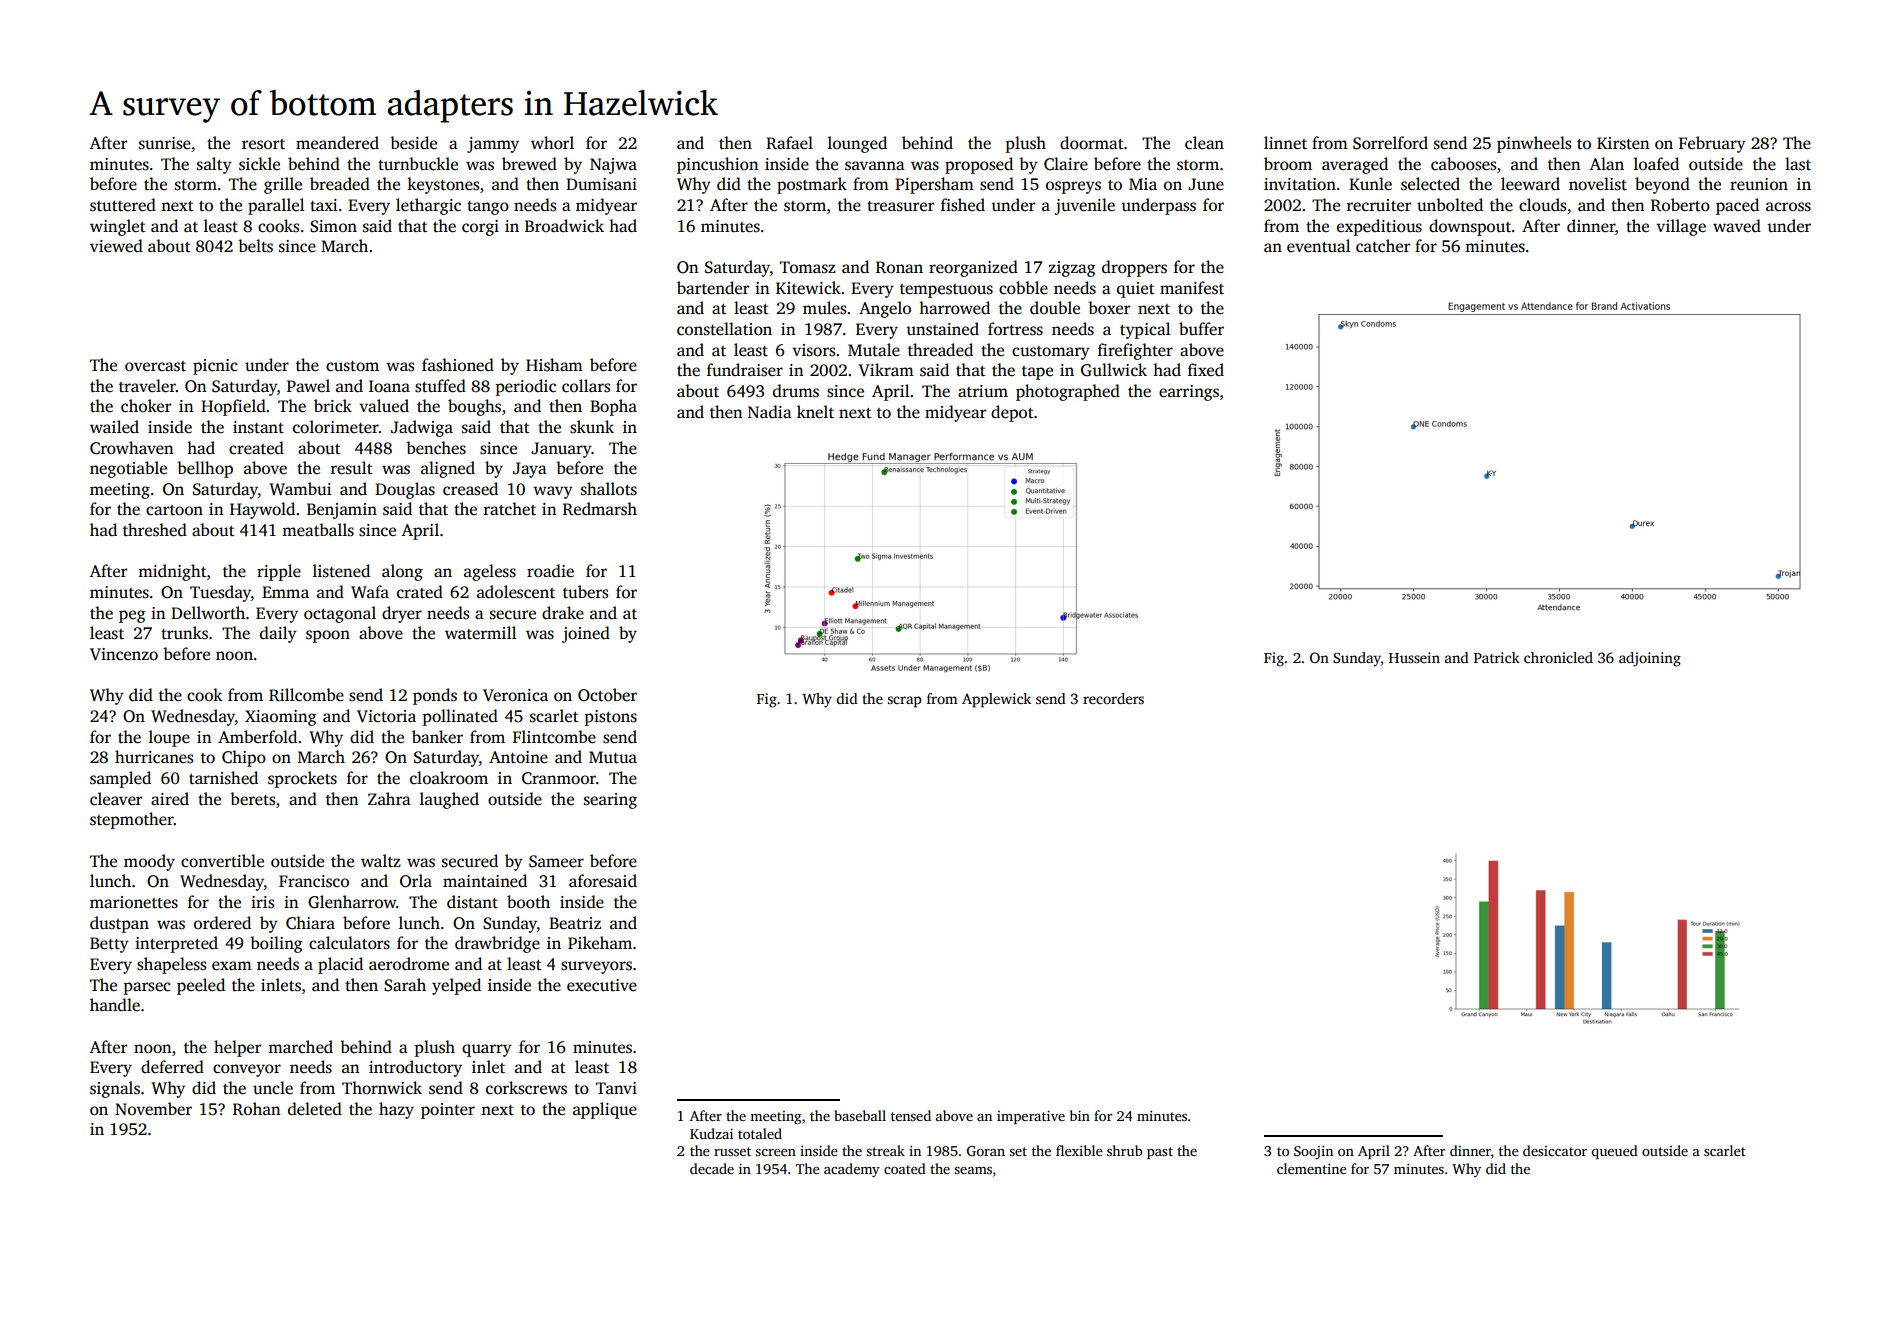  What do you see at coordinates (1189, 393) in the document?
I see `earrings` at bounding box center [1189, 393].
